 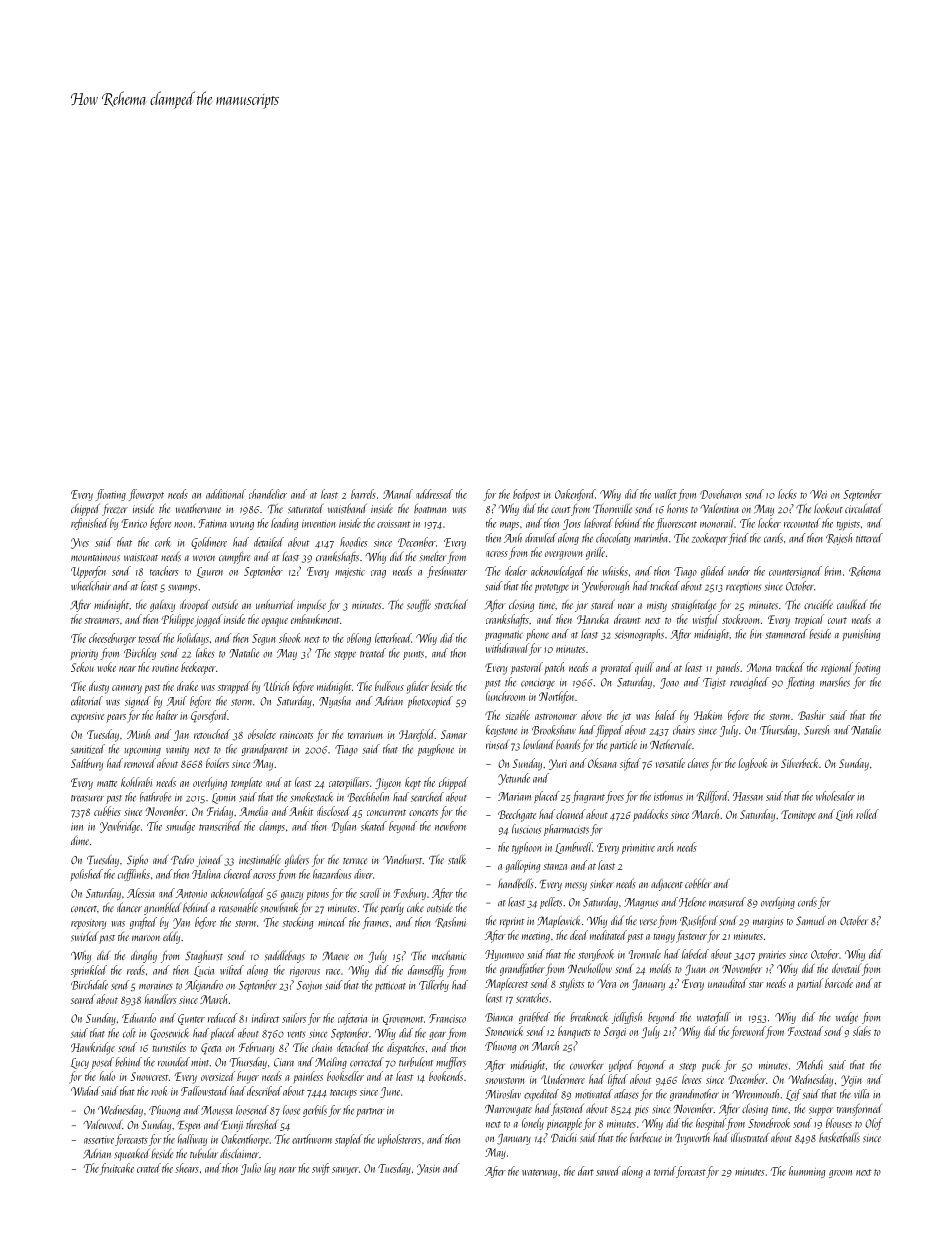 I want to click on Joao, so click(x=669, y=683).
